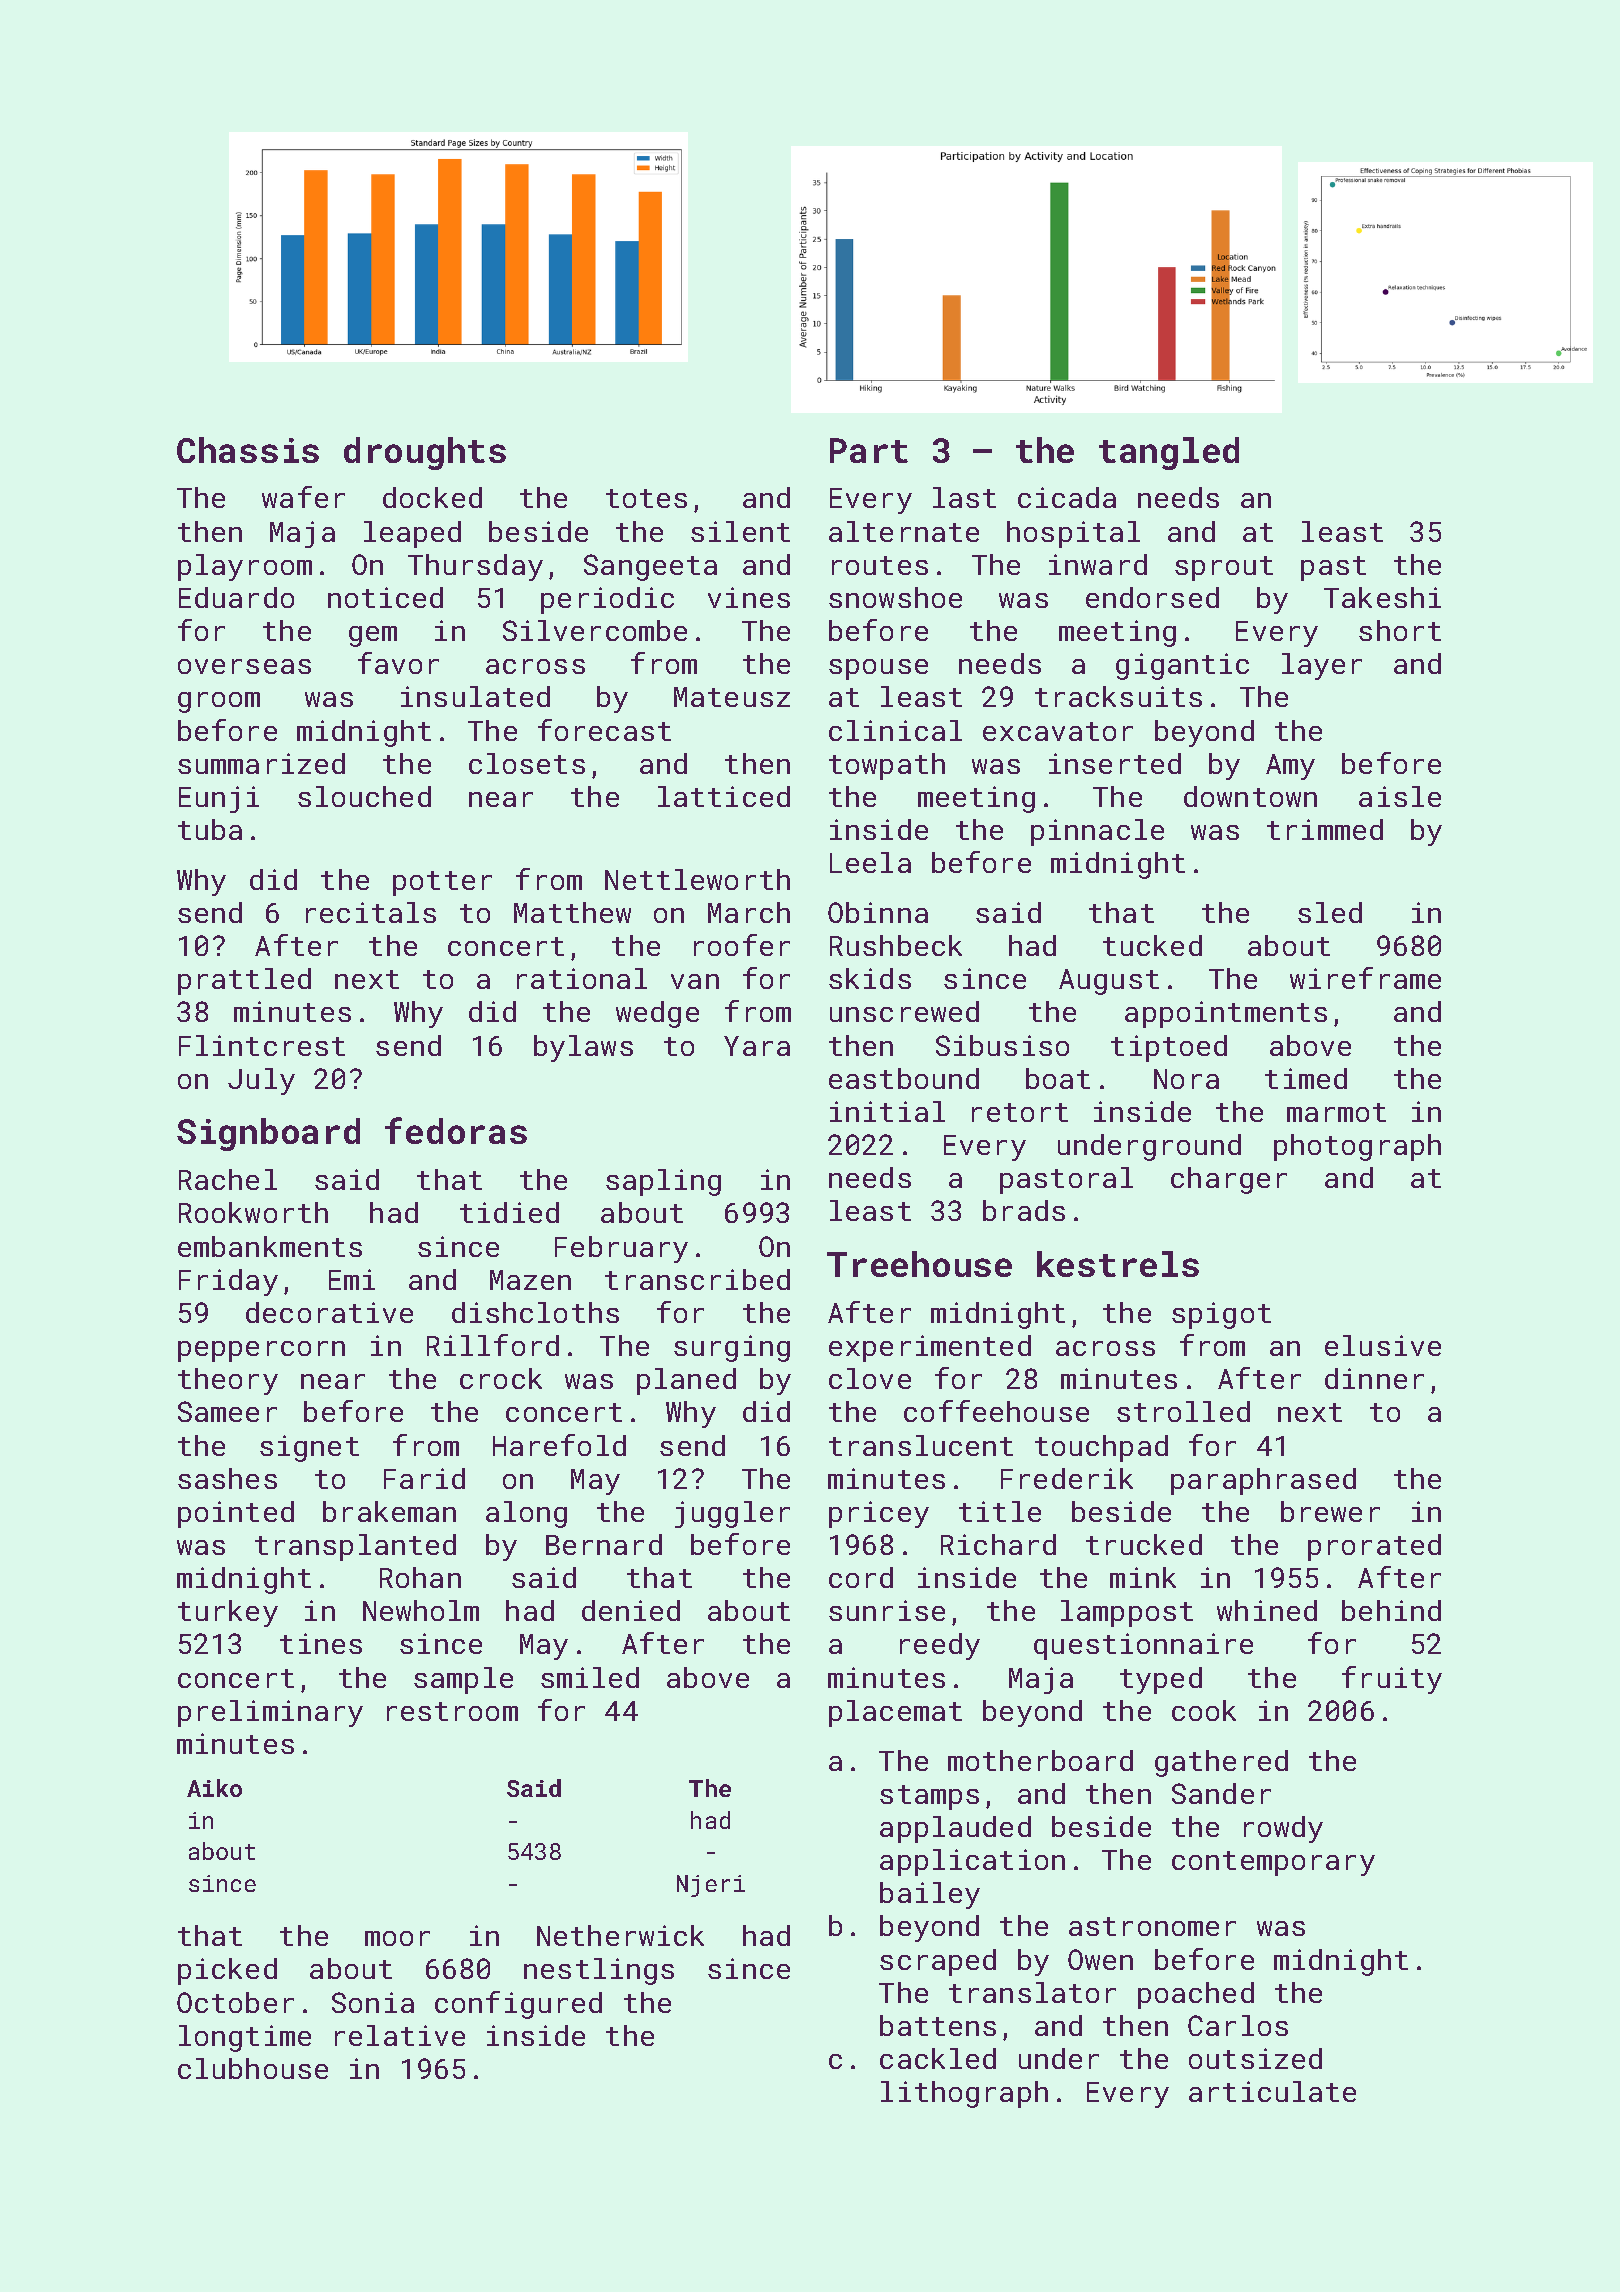 This document has height=2292, width=1620. I want to click on droughts, so click(425, 453).
